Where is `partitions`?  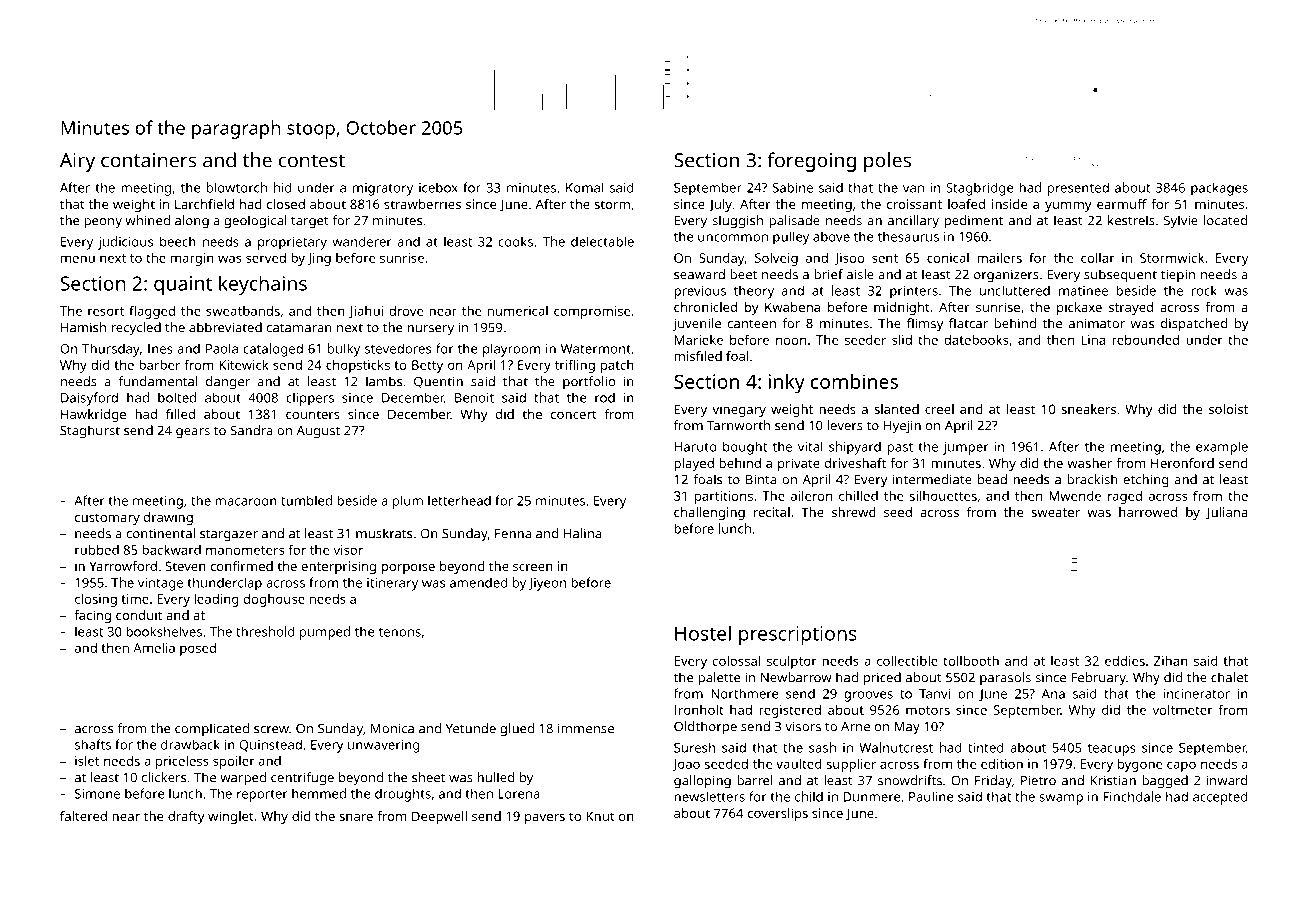 partitions is located at coordinates (724, 497).
